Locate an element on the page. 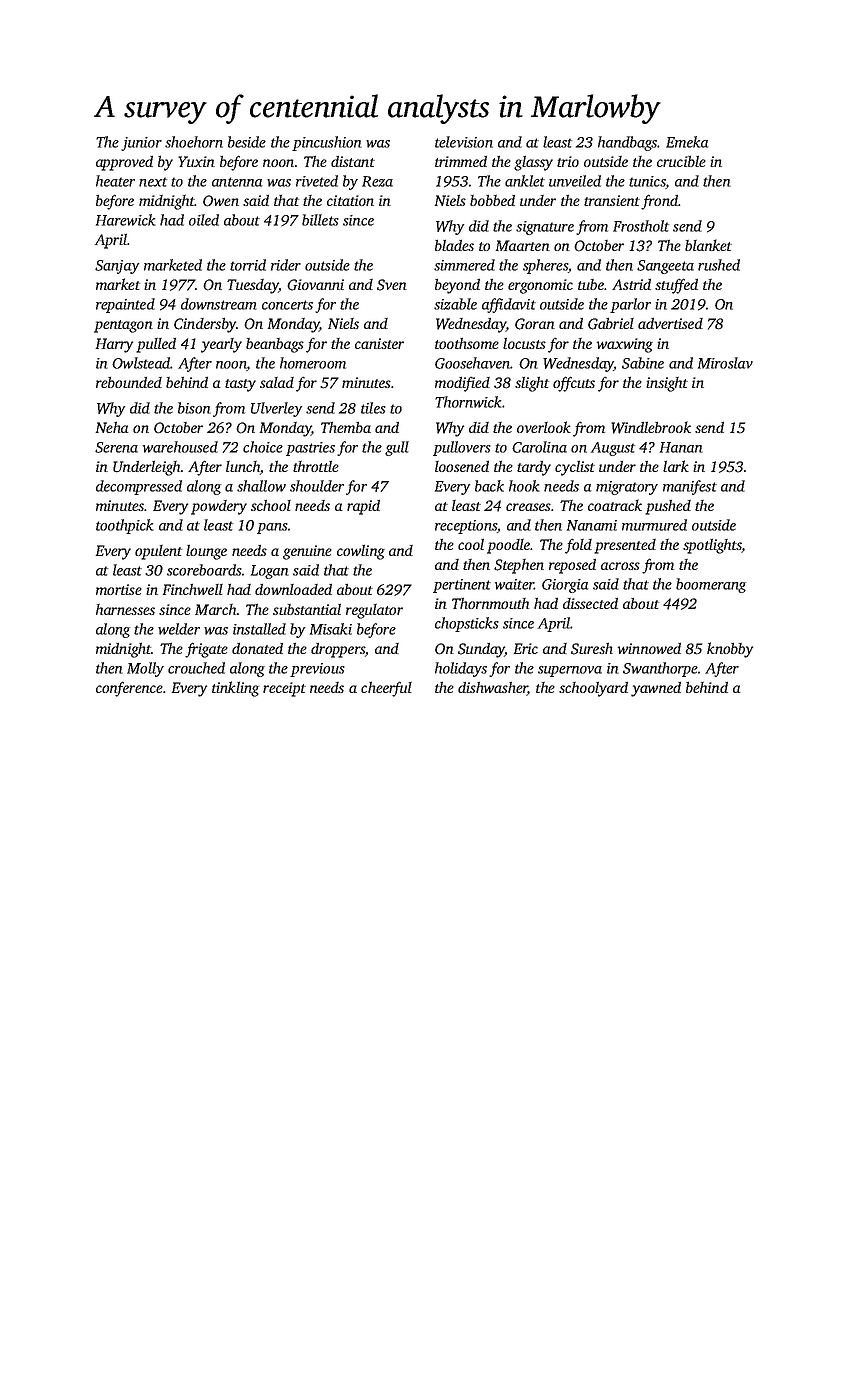 The width and height of the page is (849, 1400). tasty is located at coordinates (240, 385).
